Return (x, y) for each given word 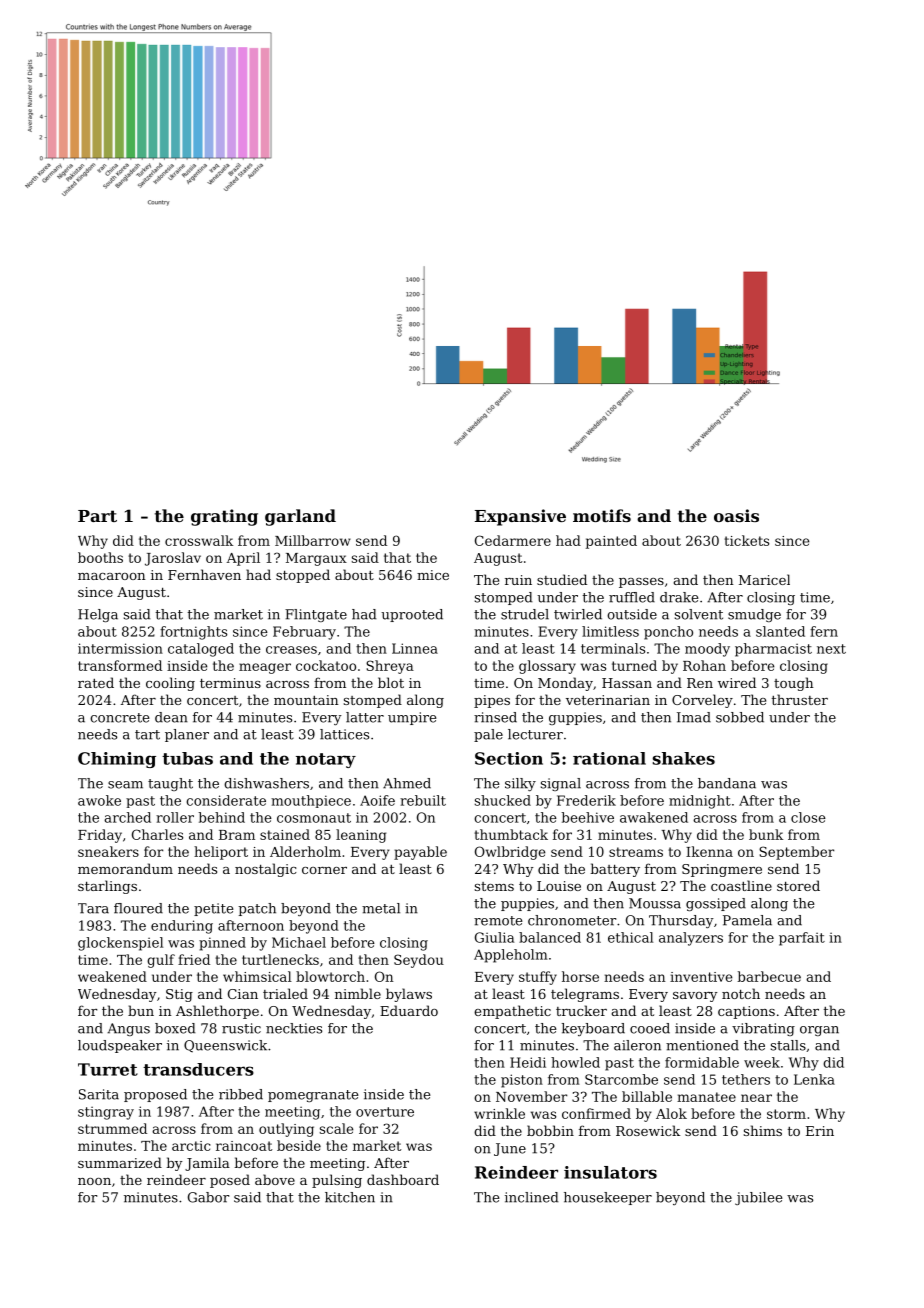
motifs (602, 515)
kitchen (350, 1197)
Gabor (208, 1197)
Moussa (655, 903)
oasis (736, 515)
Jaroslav (173, 559)
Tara (93, 908)
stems (494, 886)
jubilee (759, 1198)
